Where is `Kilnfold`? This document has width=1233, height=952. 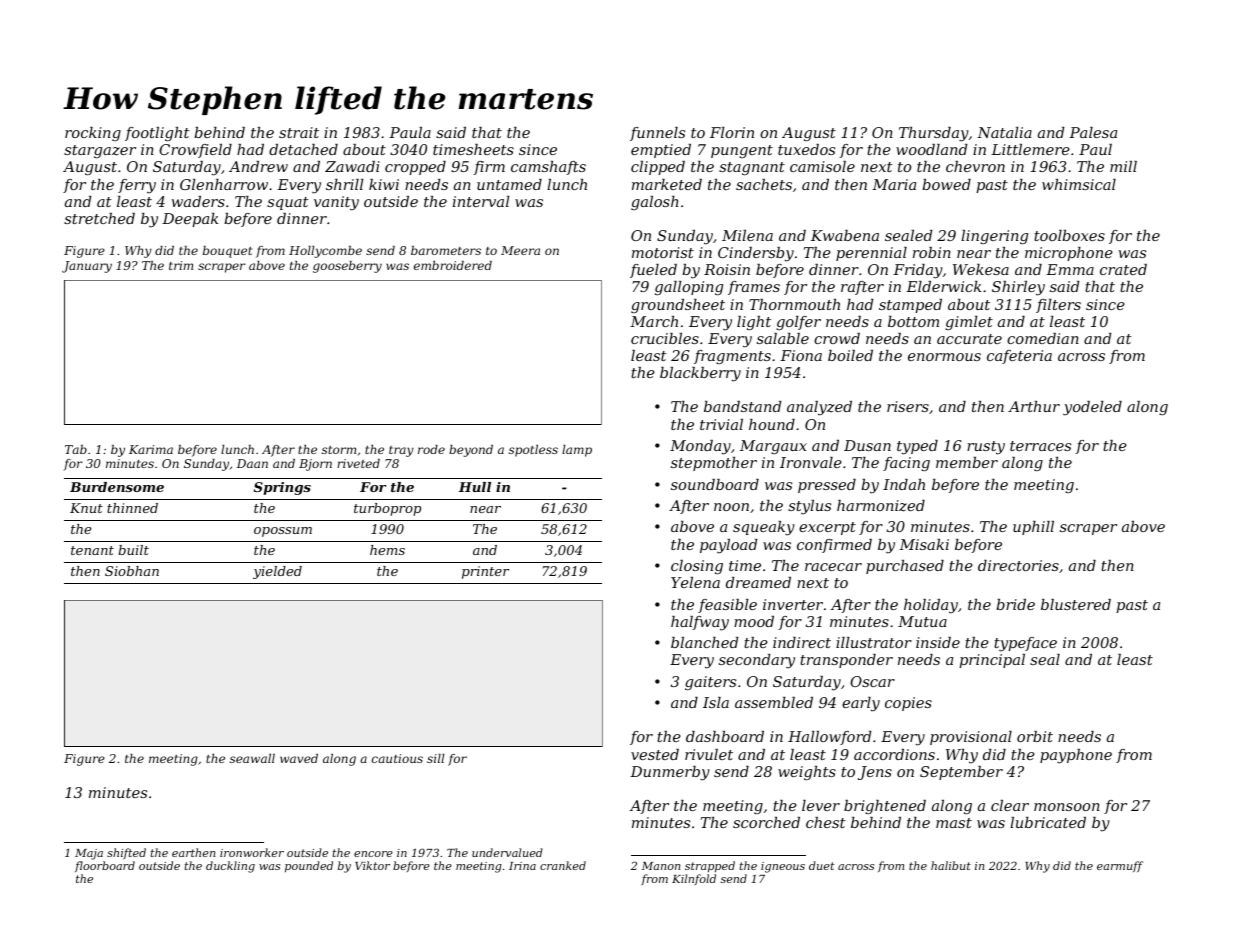
Kilnfold is located at coordinates (694, 879).
